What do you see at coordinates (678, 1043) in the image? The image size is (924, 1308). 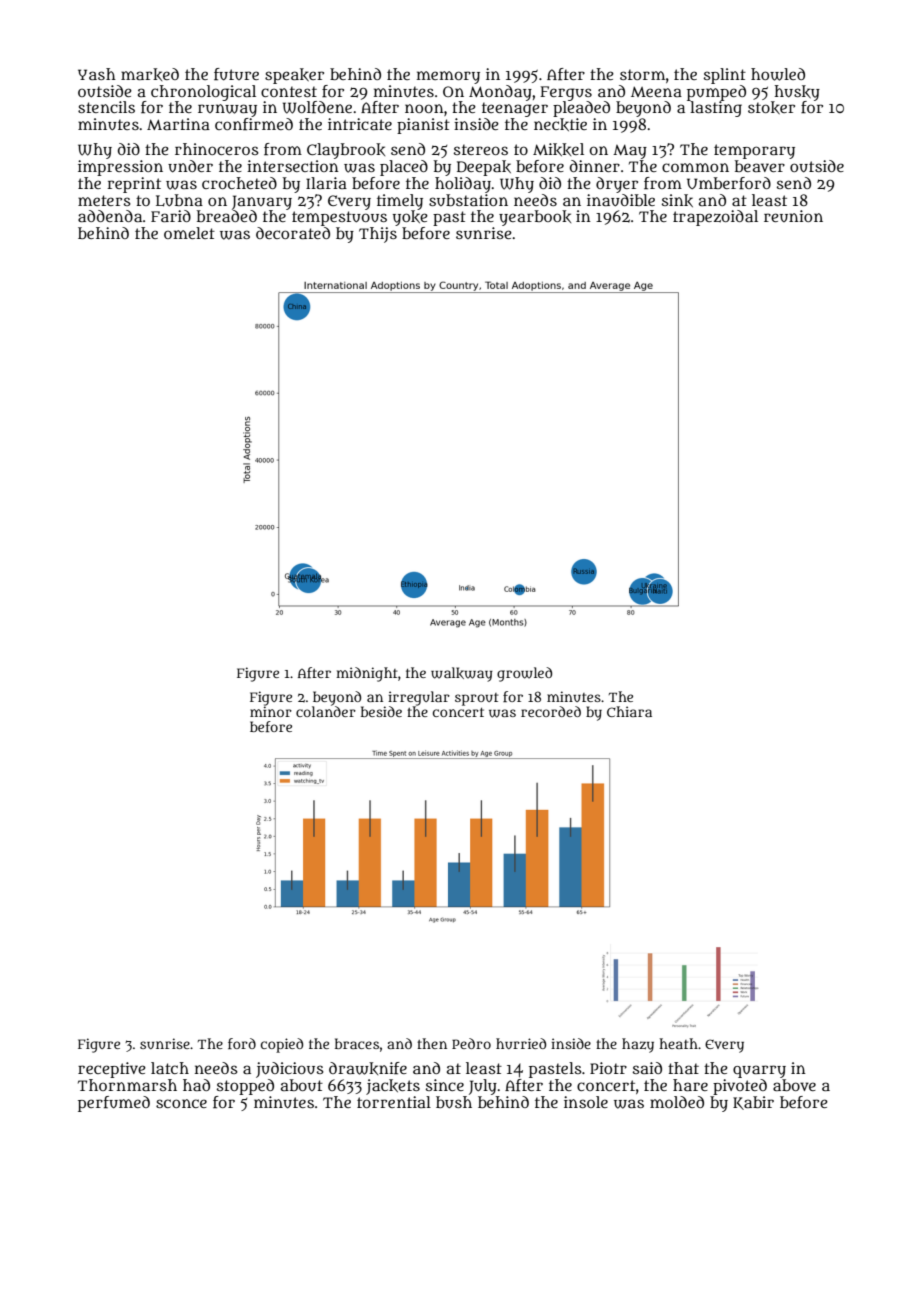 I see `heath` at bounding box center [678, 1043].
